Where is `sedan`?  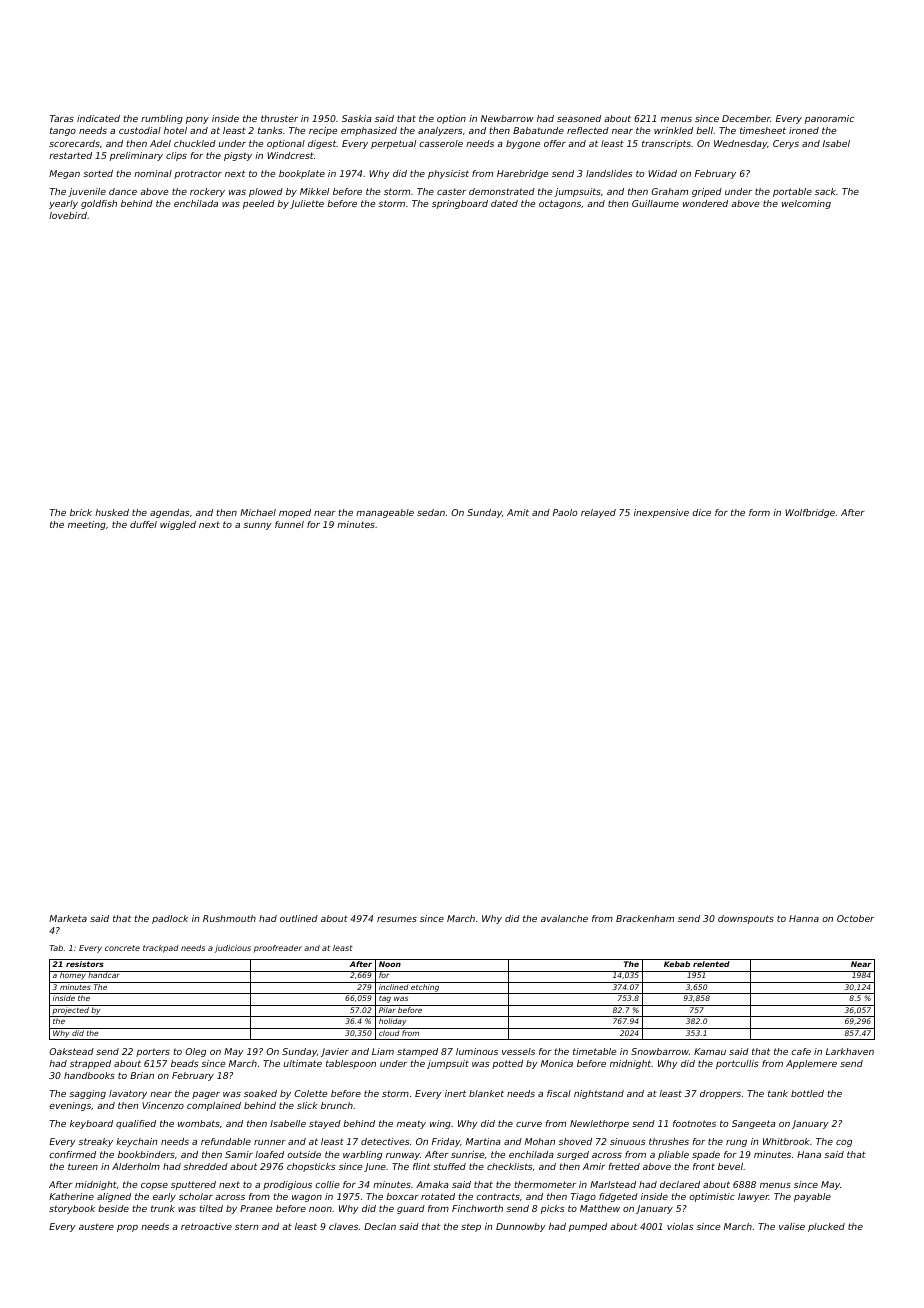 sedan is located at coordinates (431, 512).
